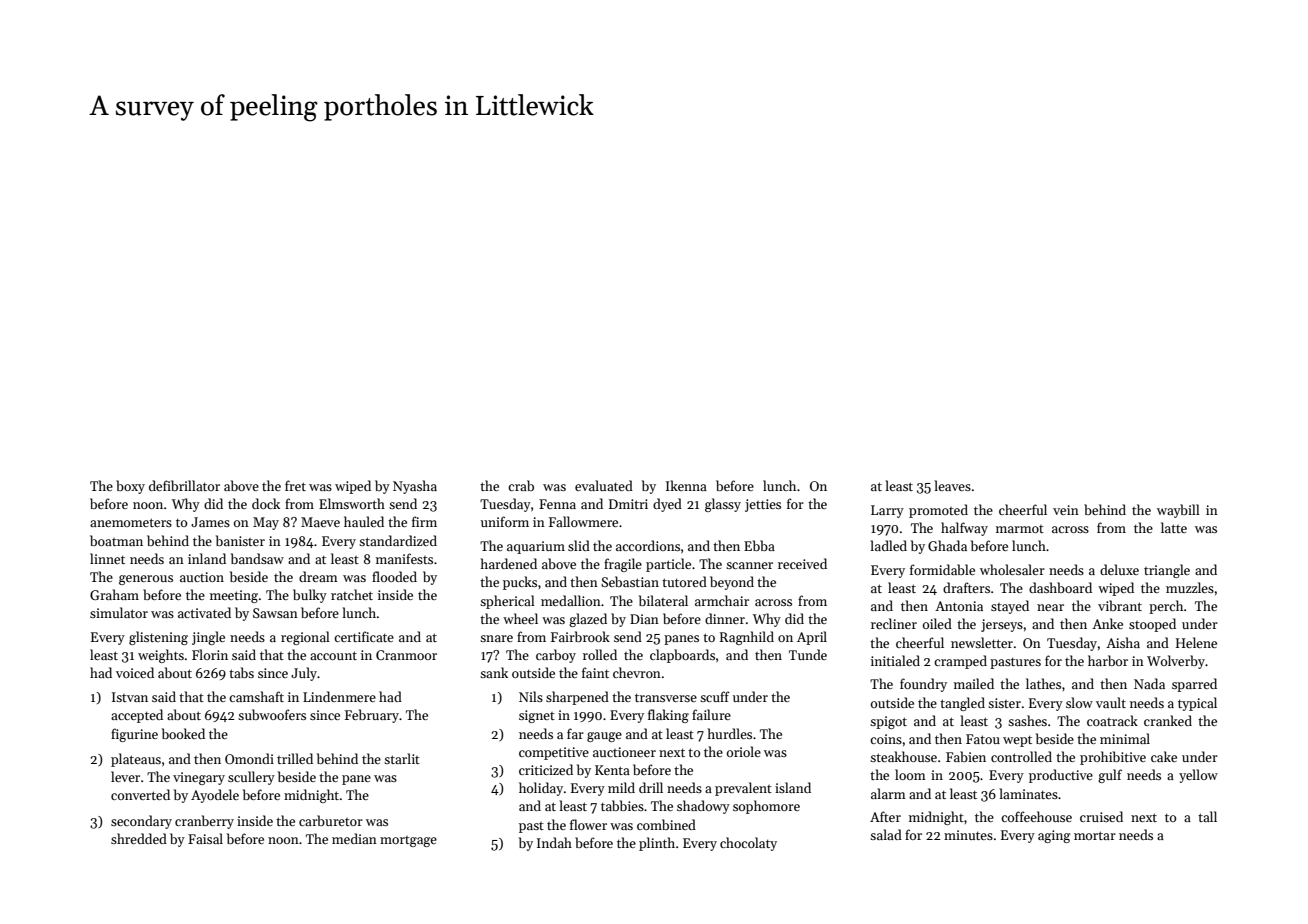  I want to click on chocolaty, so click(748, 844).
